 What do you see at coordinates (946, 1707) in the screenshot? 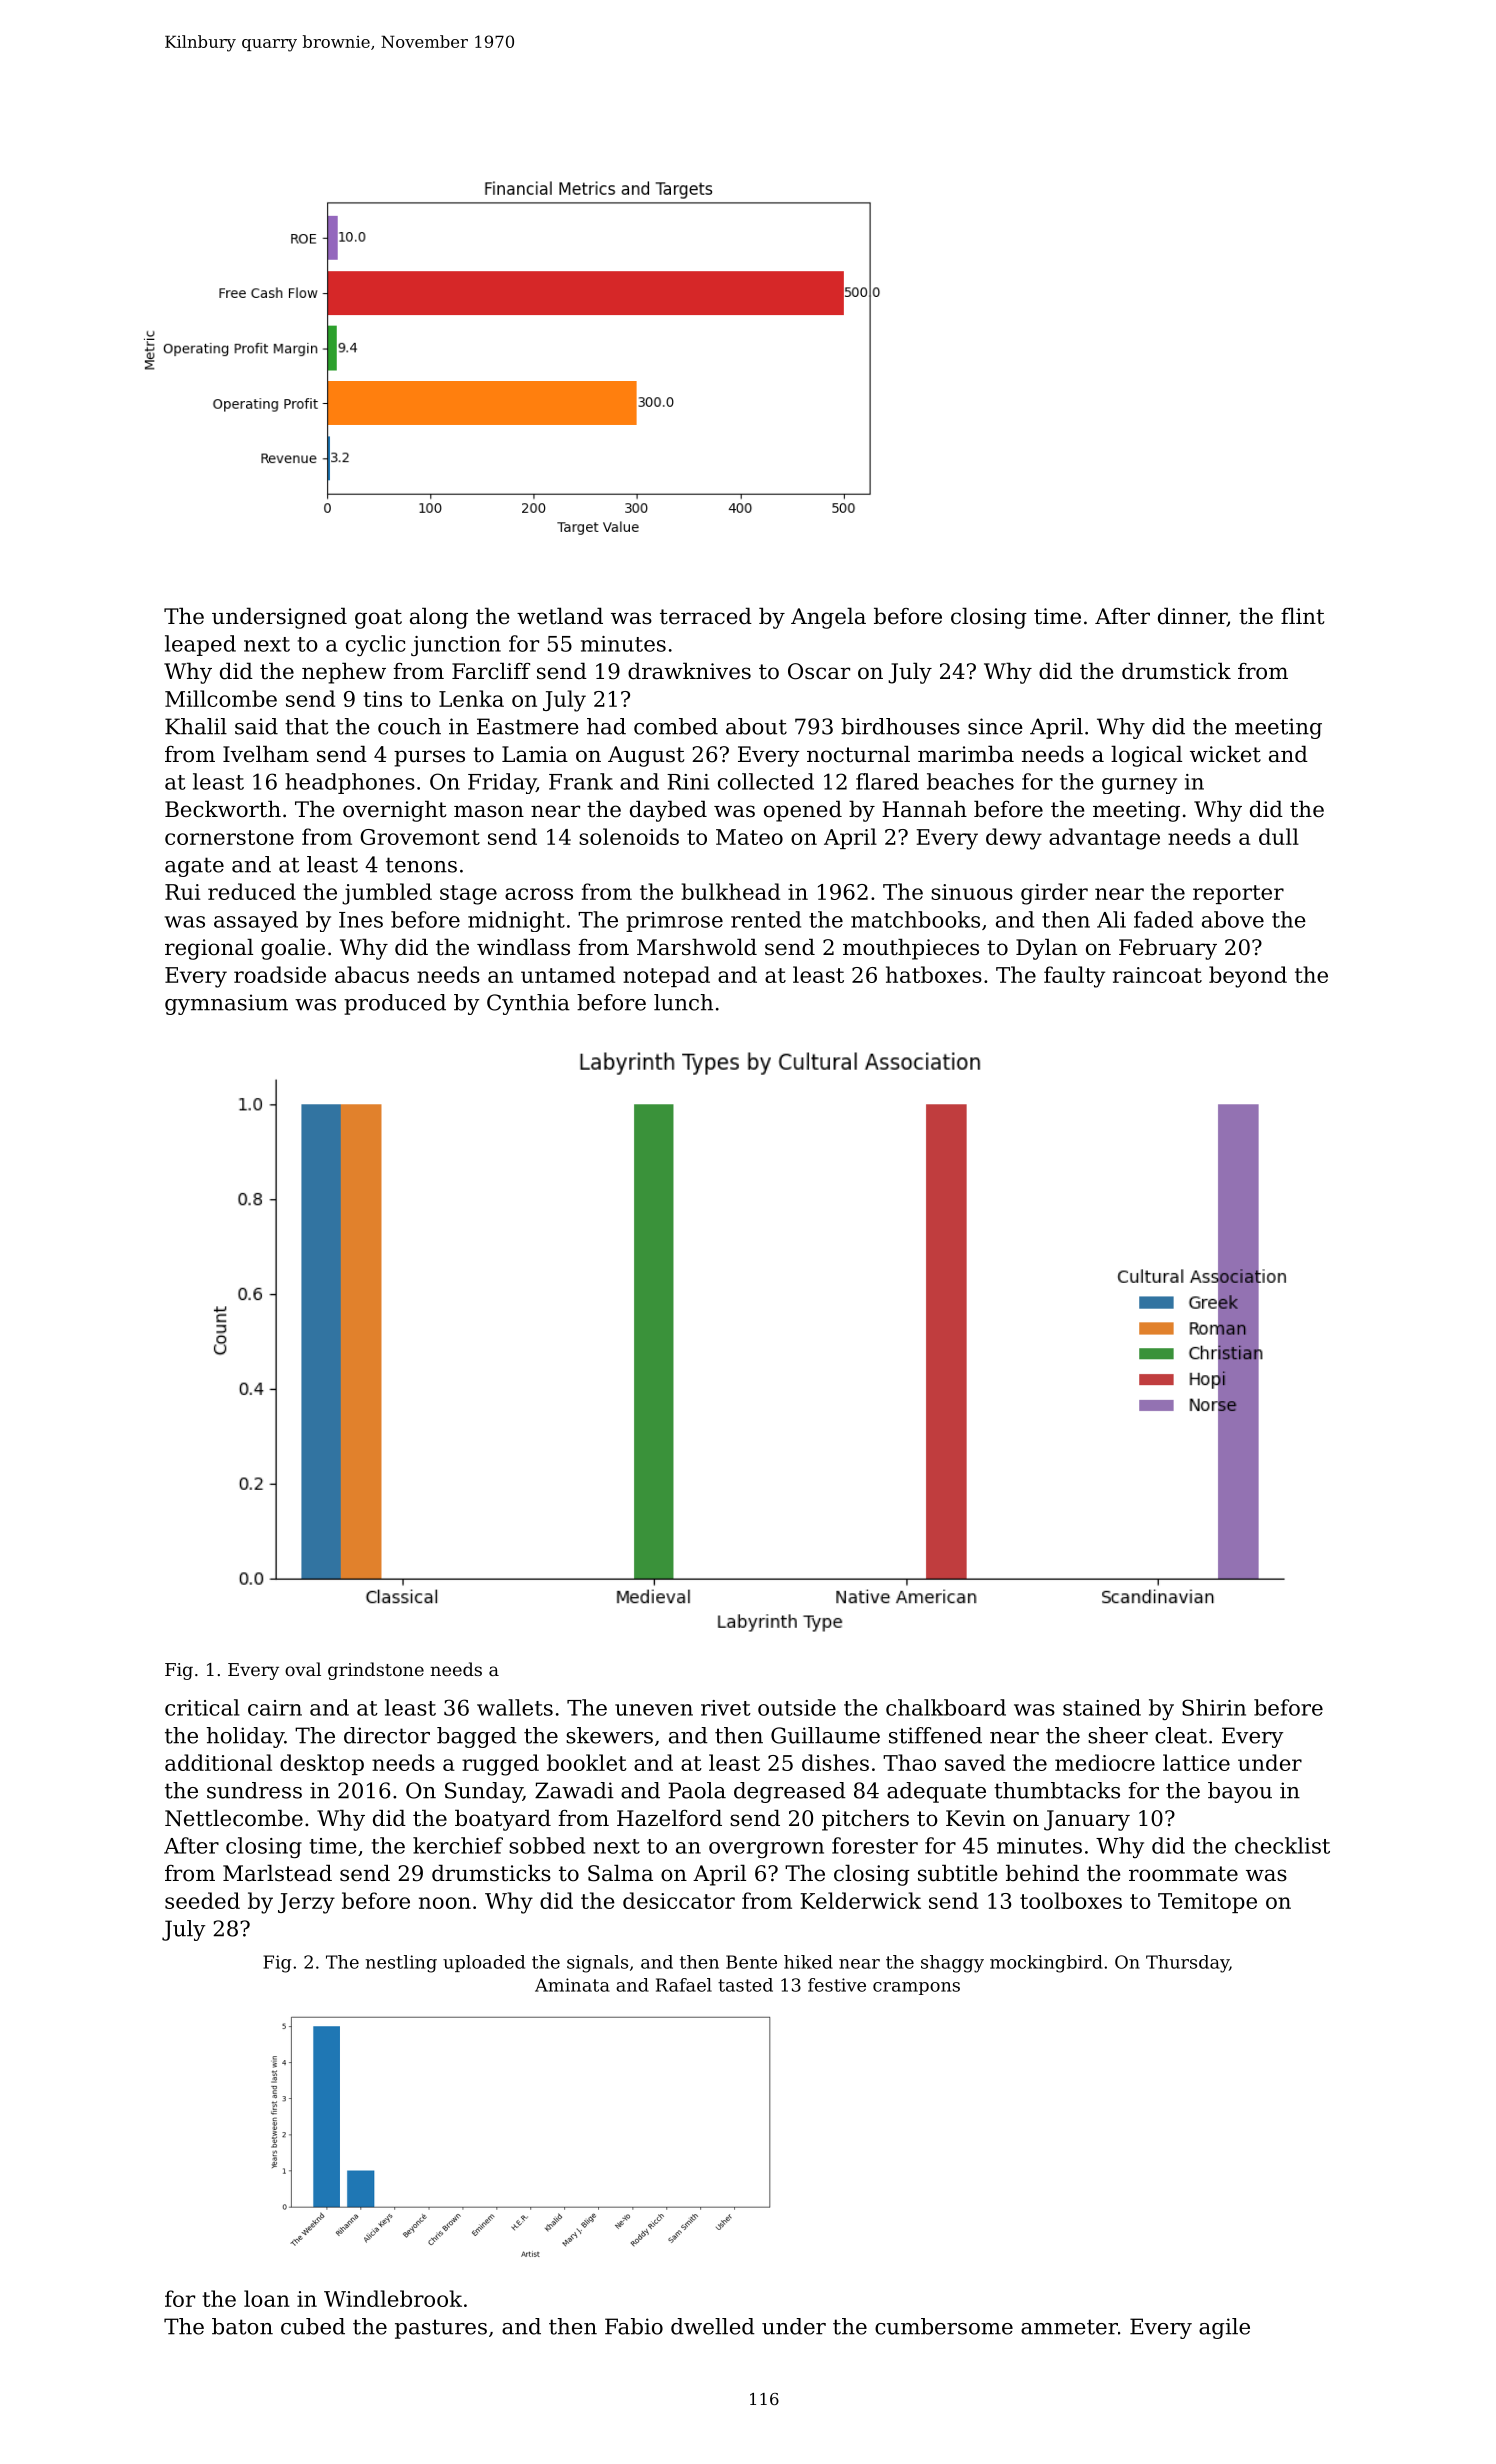
I see `chalkboard` at bounding box center [946, 1707].
